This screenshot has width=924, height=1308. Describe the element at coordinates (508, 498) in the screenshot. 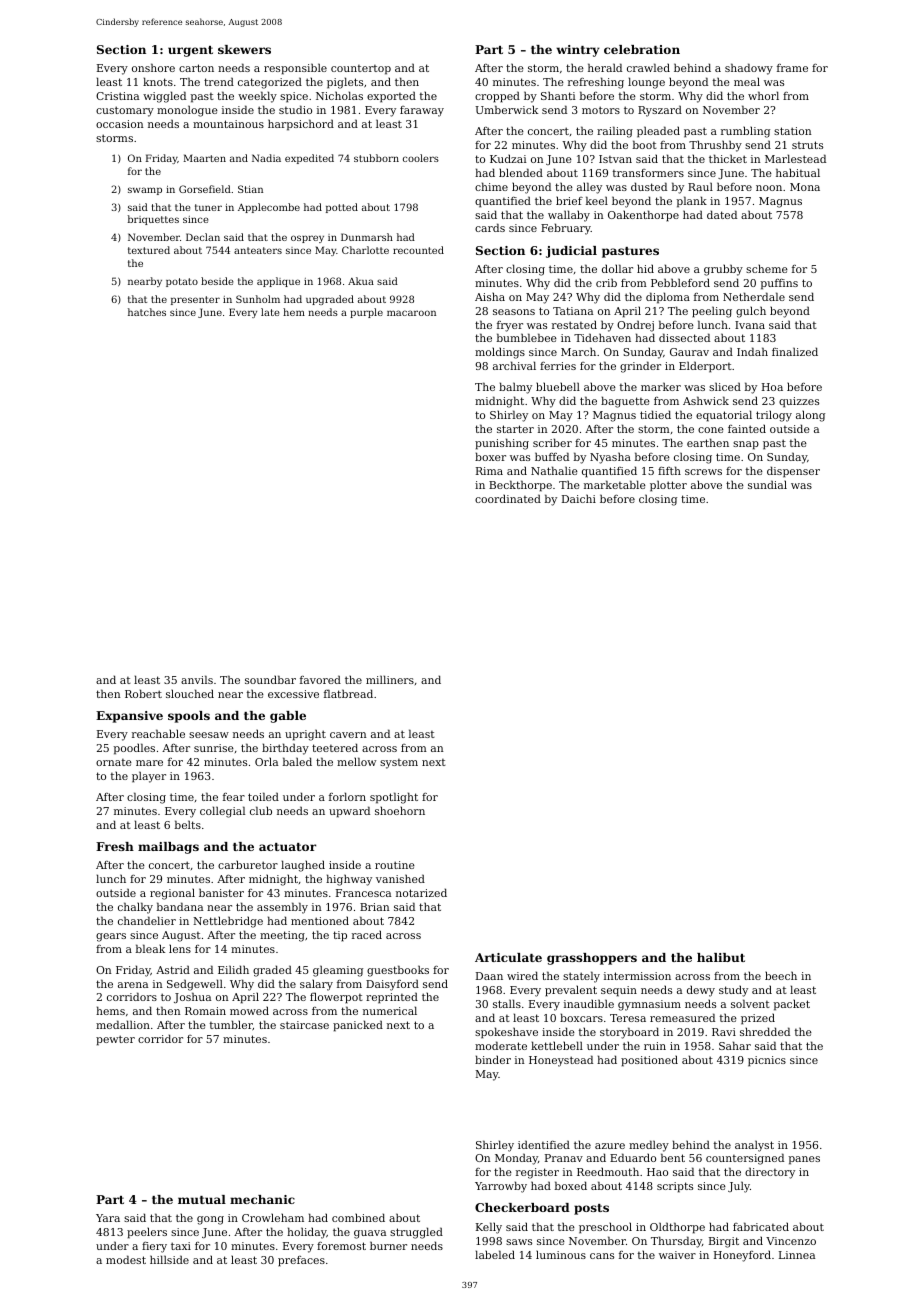

I see `coordinated` at that location.
